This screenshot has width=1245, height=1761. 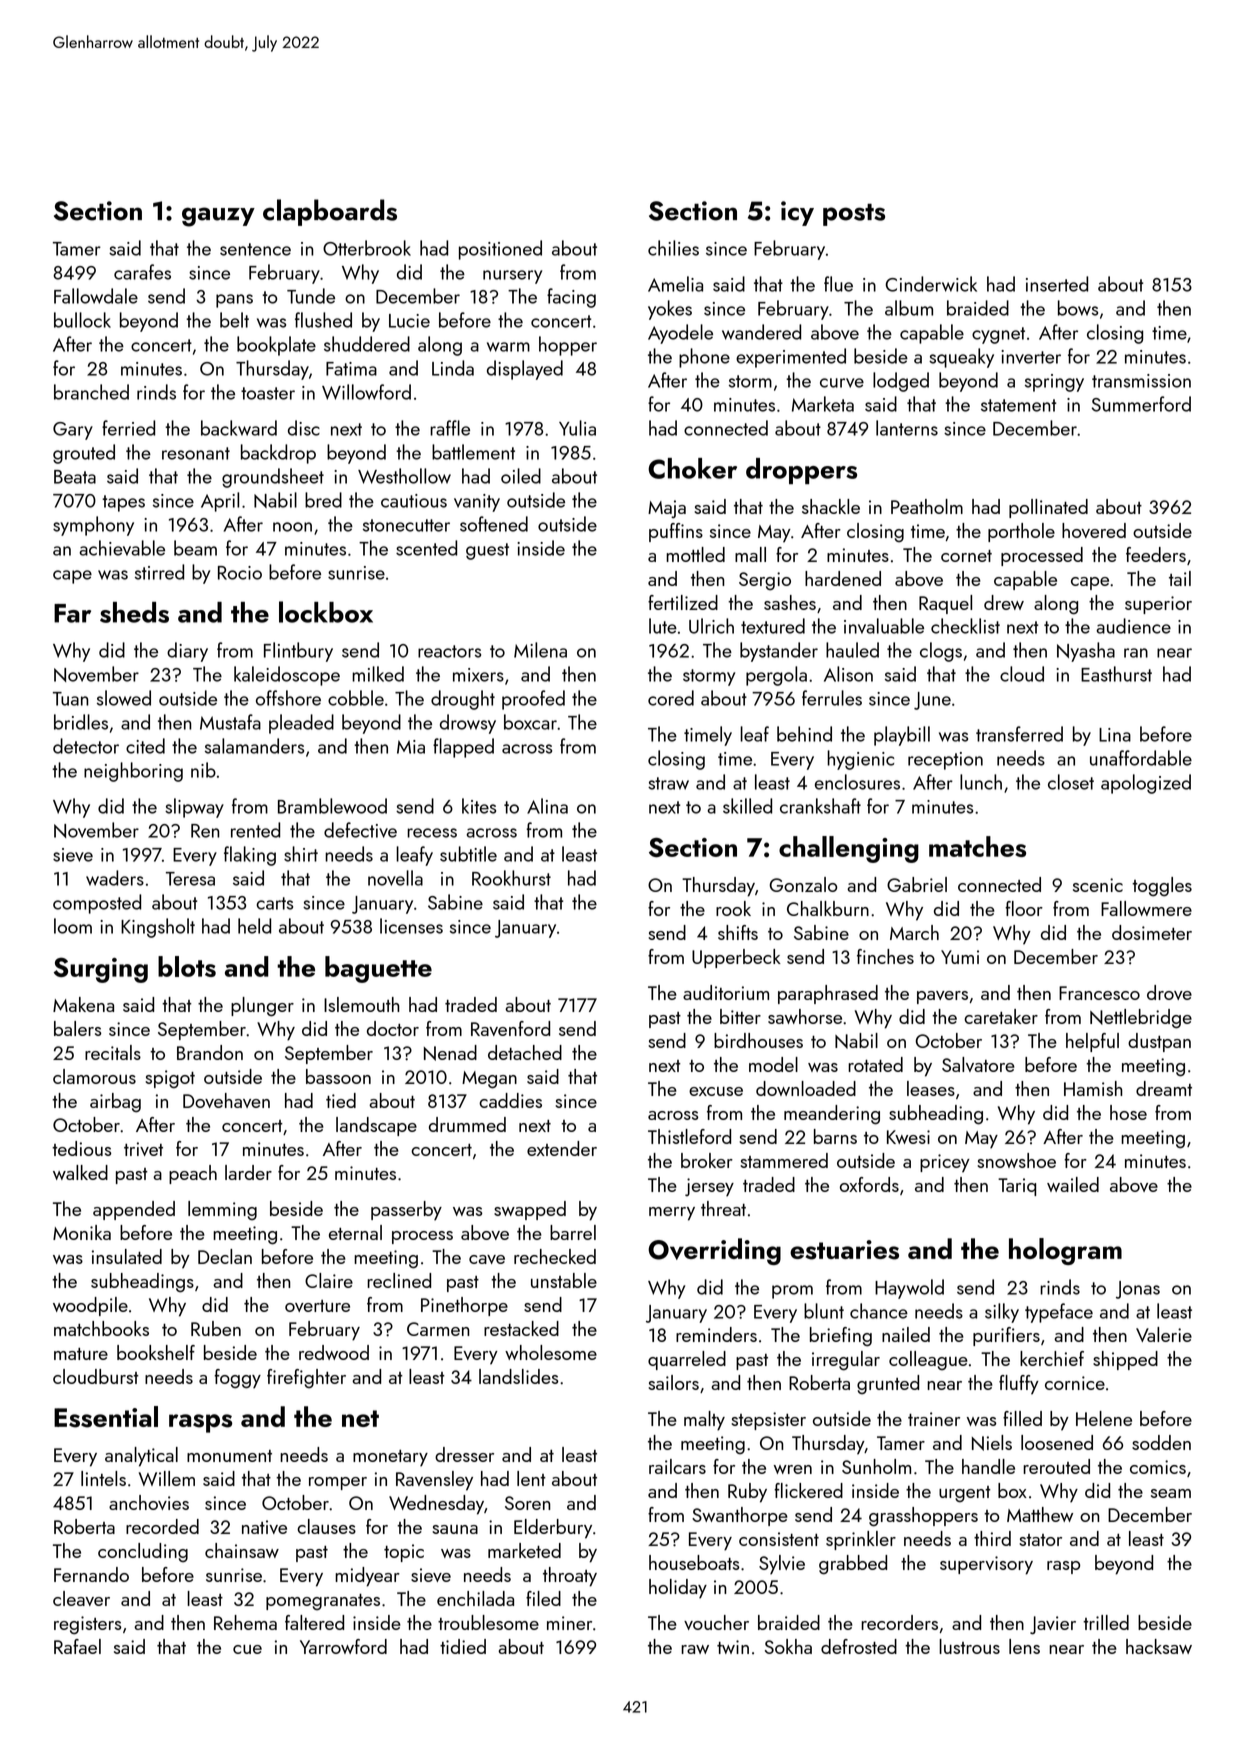 I want to click on hose, so click(x=1128, y=1112).
